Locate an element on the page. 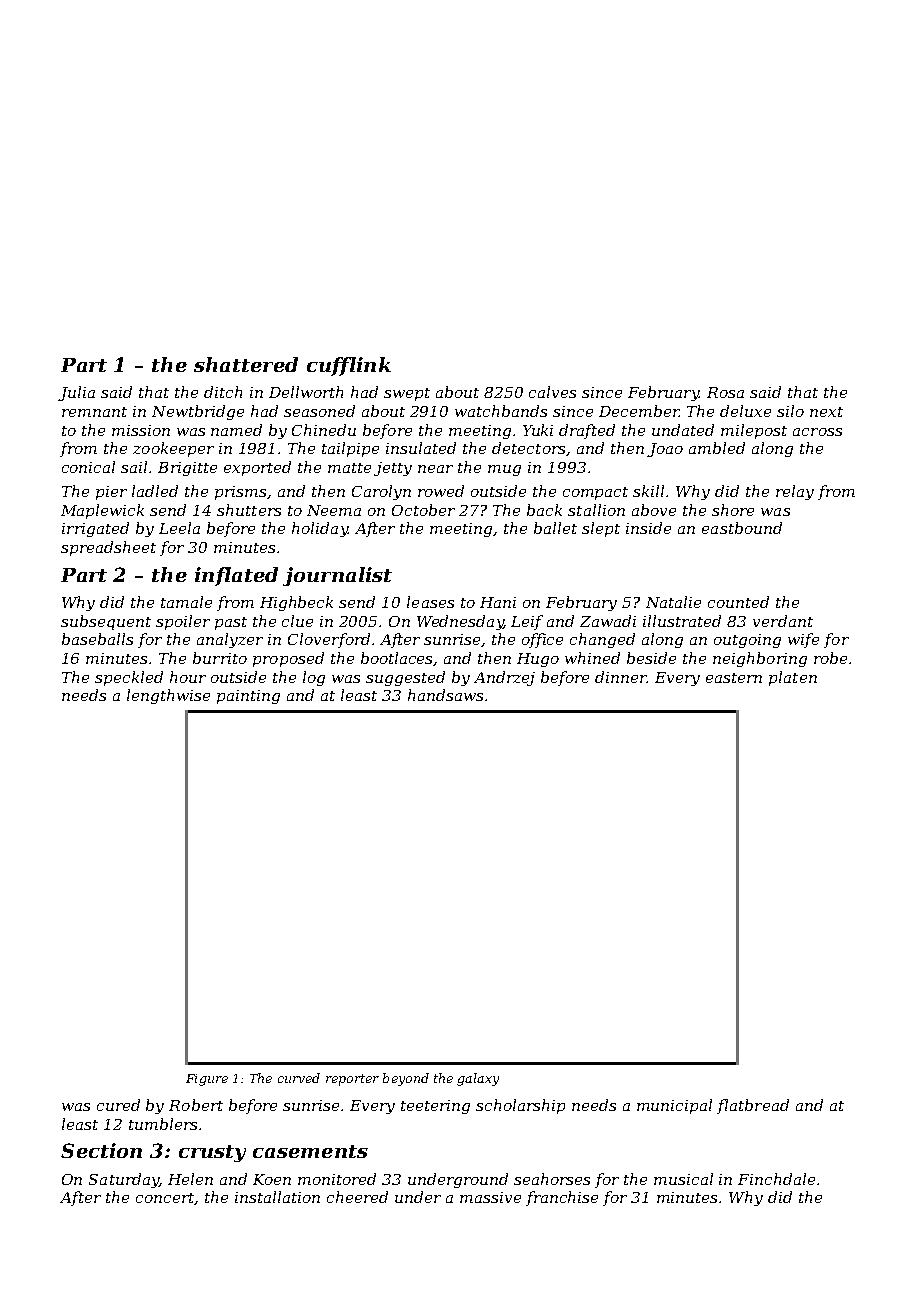  beyond is located at coordinates (406, 1079).
